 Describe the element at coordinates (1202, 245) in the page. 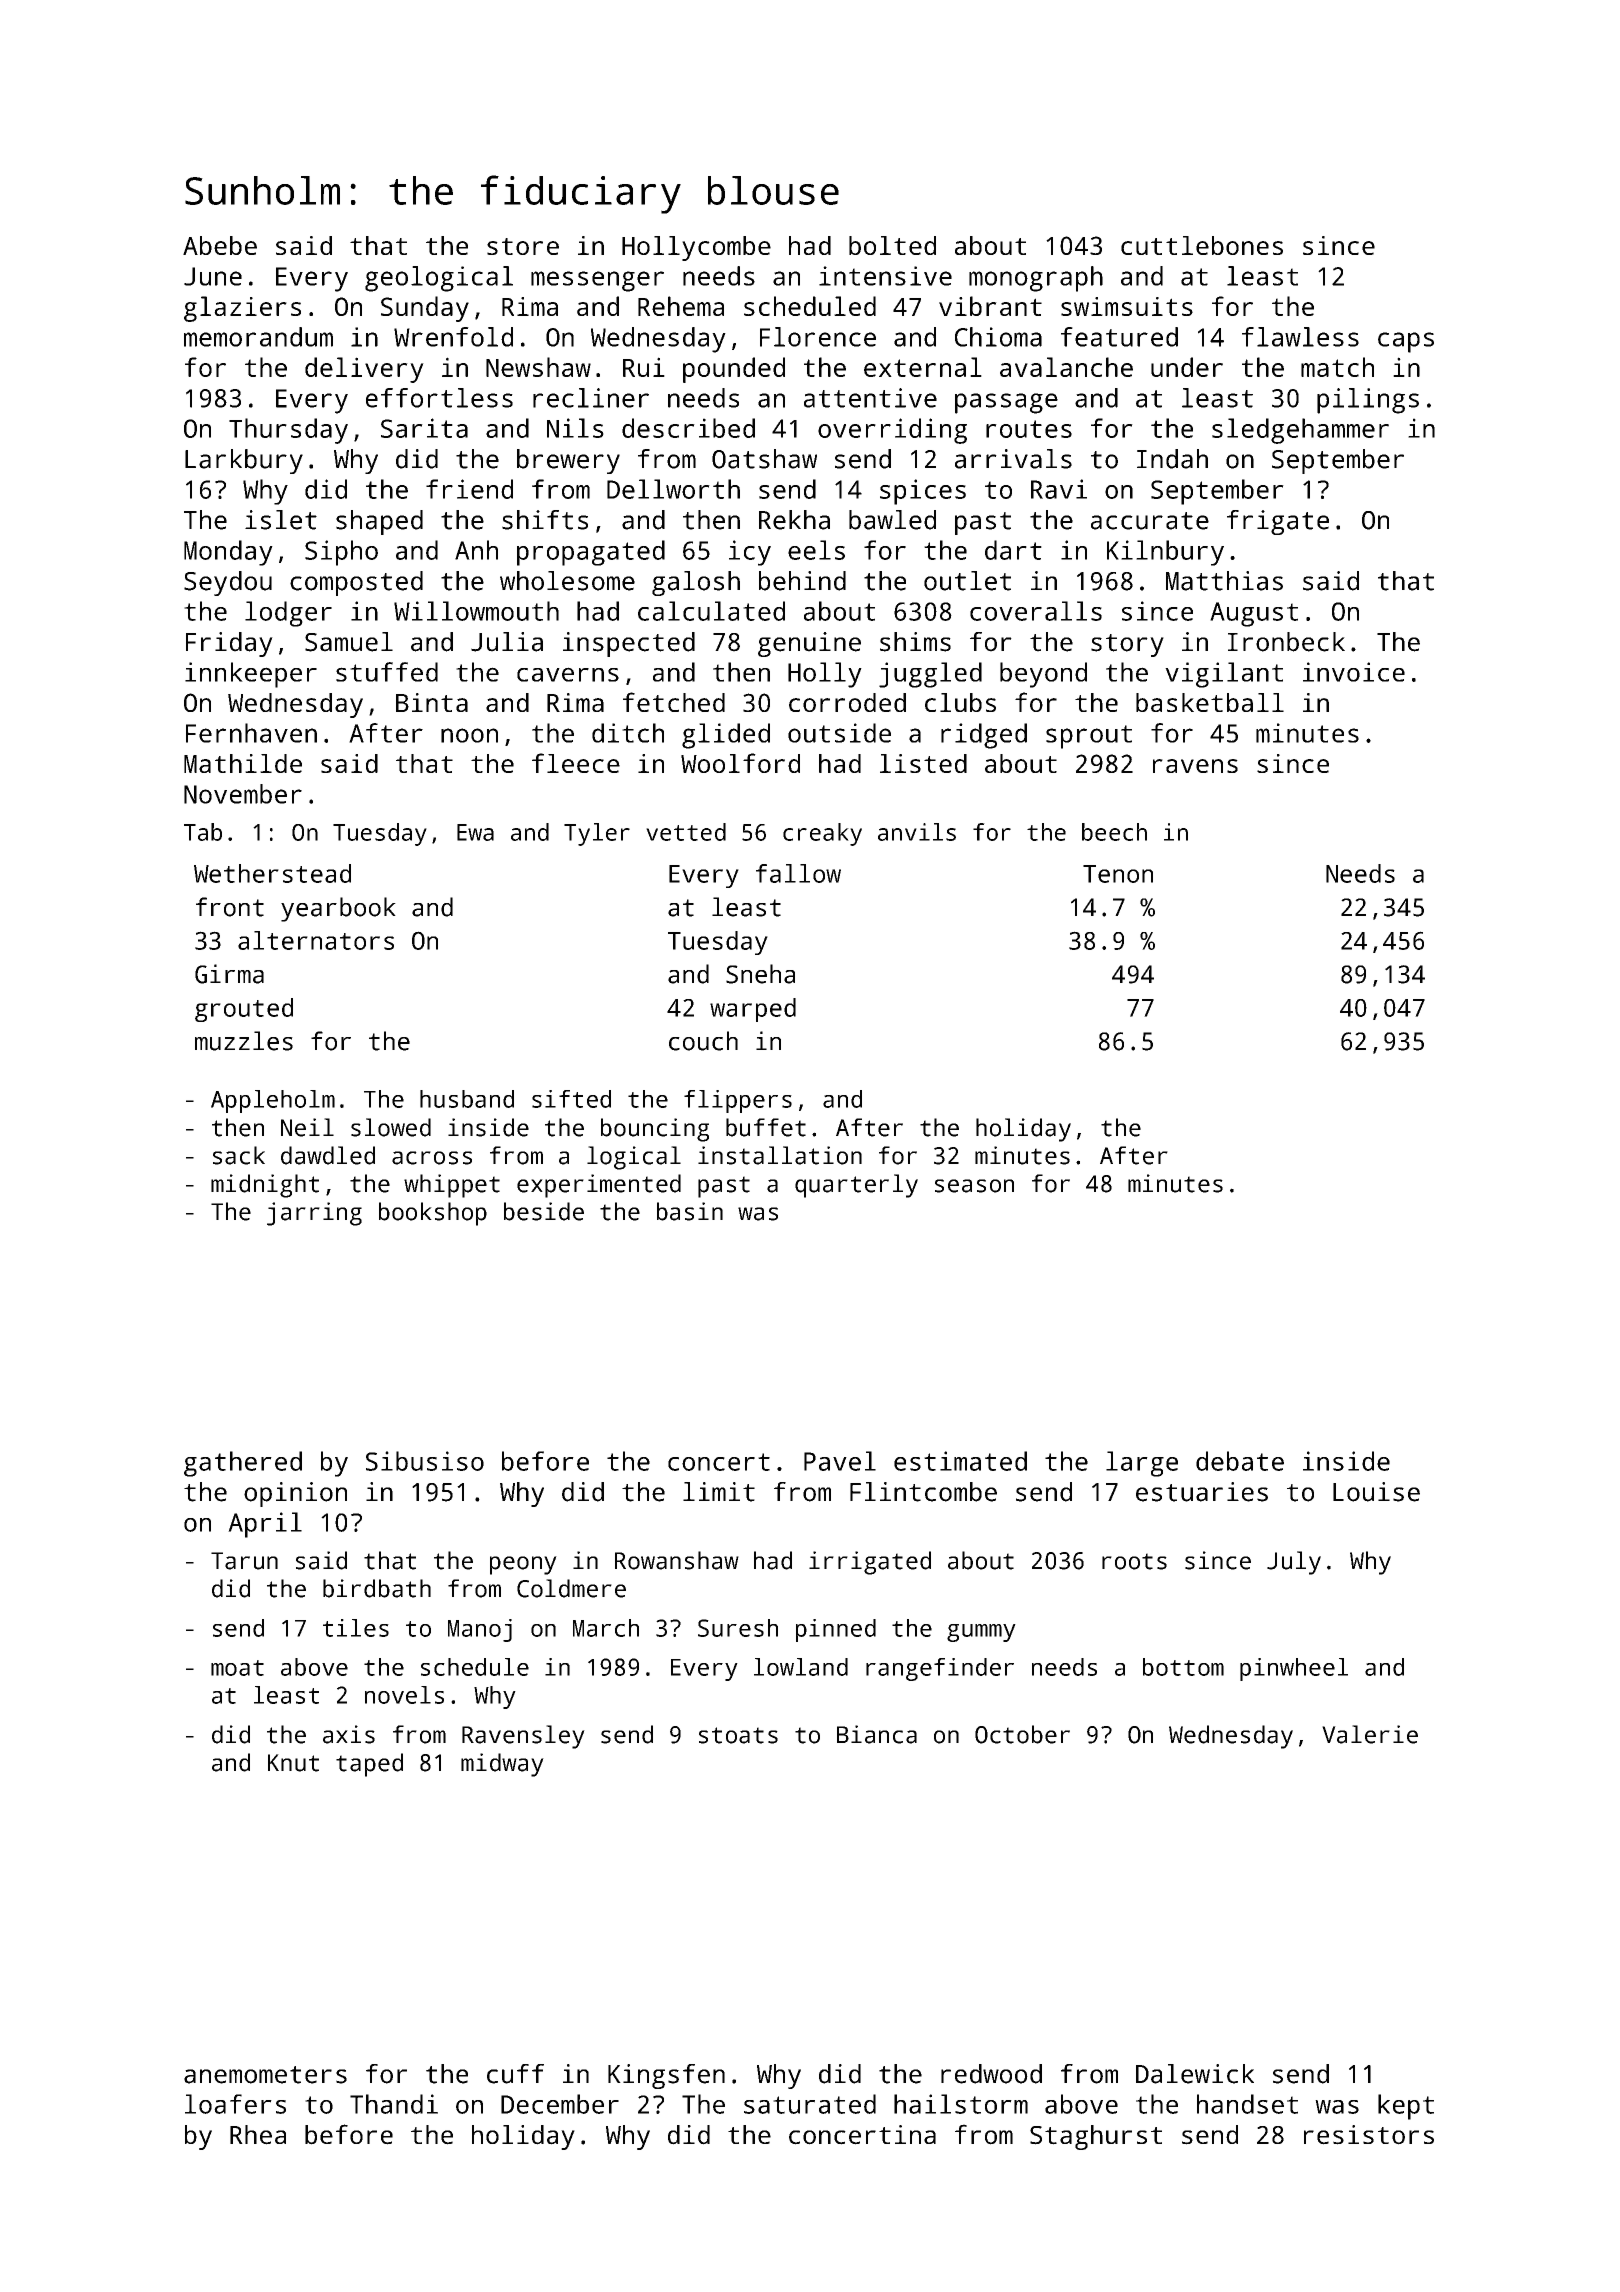

I see `cuttlebones` at that location.
